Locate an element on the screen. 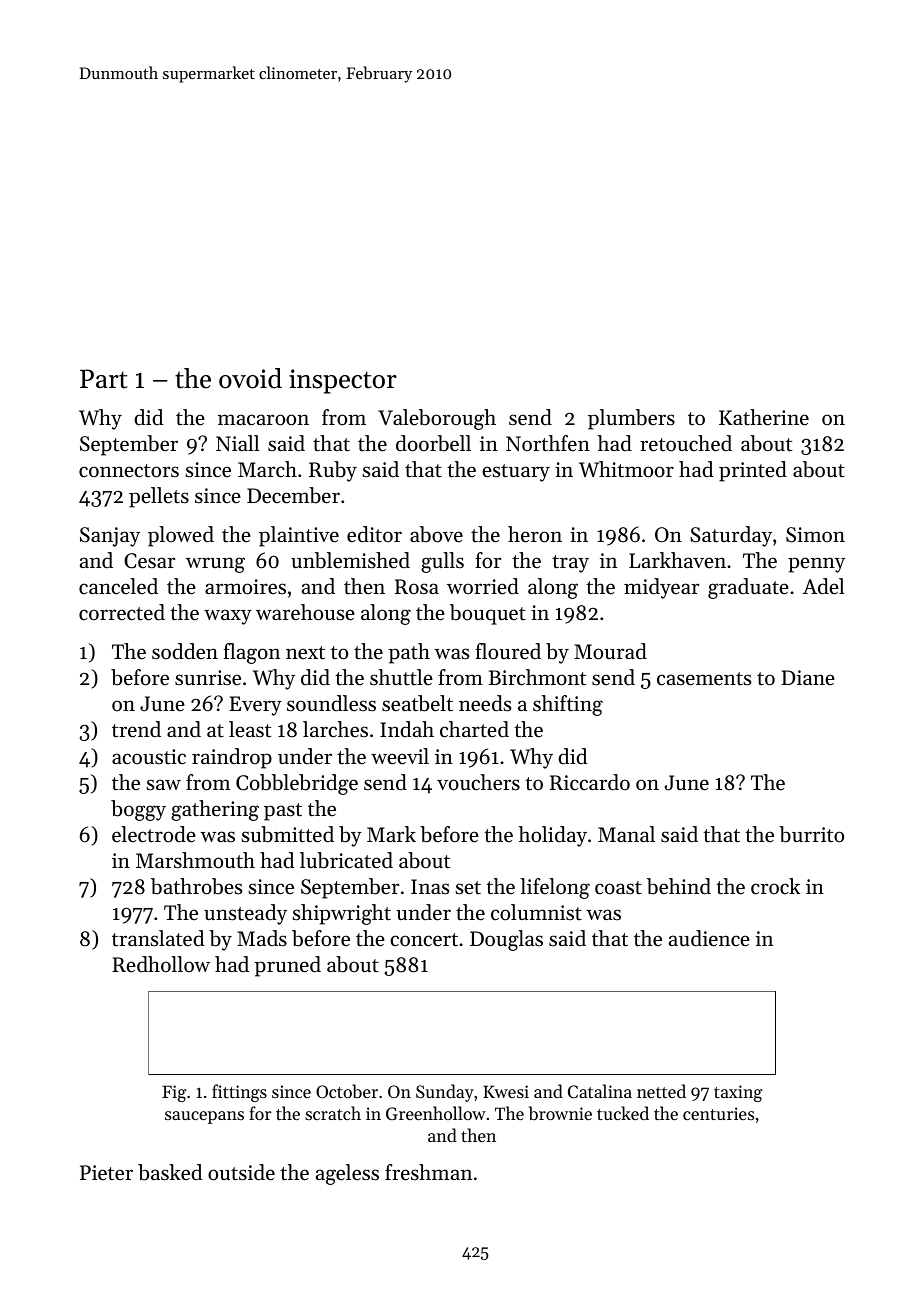  saucepans is located at coordinates (204, 1117).
